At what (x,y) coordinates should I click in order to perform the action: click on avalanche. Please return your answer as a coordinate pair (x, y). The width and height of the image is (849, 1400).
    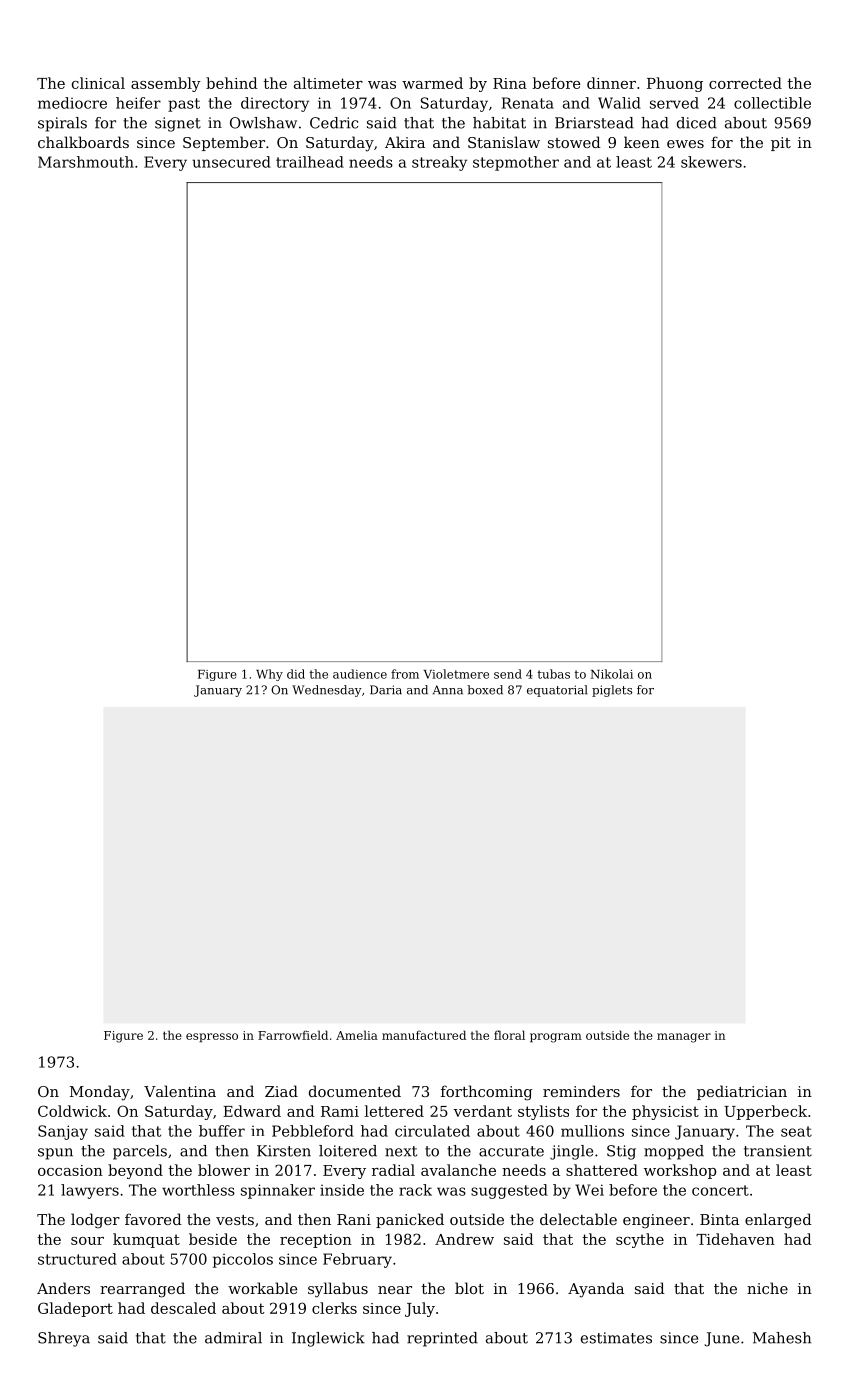
    Looking at the image, I should click on (458, 1170).
